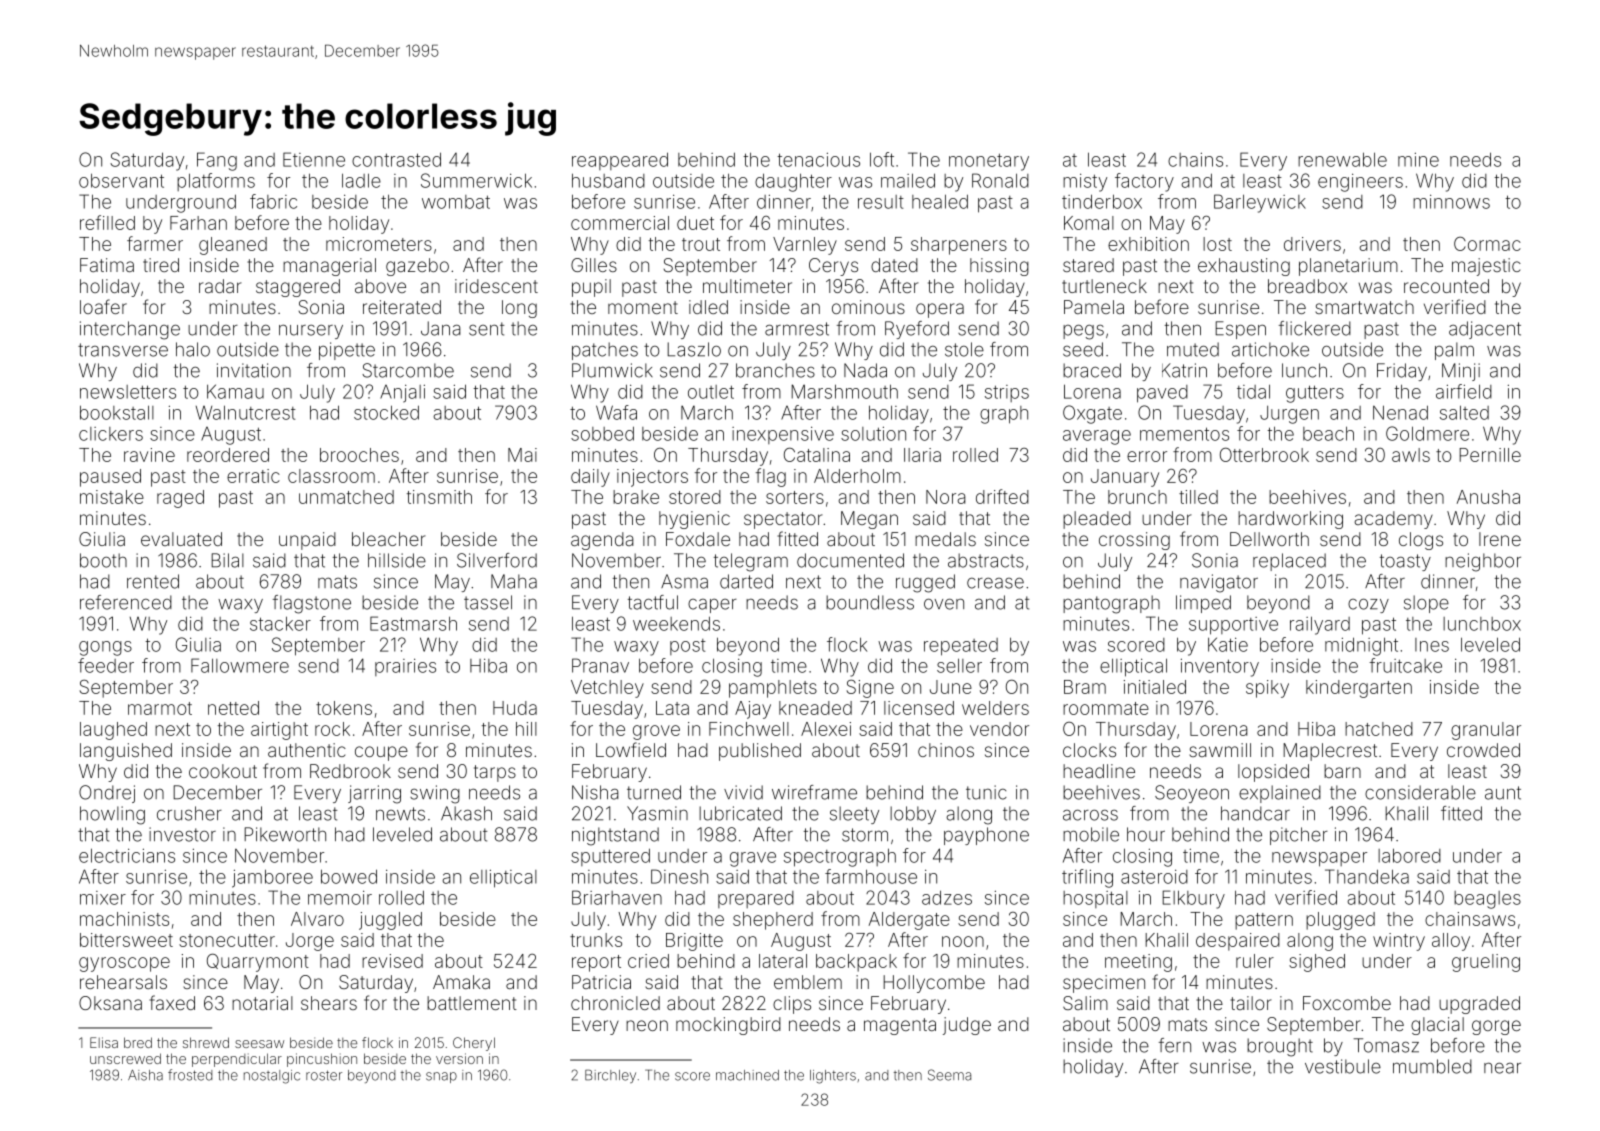  I want to click on Finchwell, so click(749, 729).
